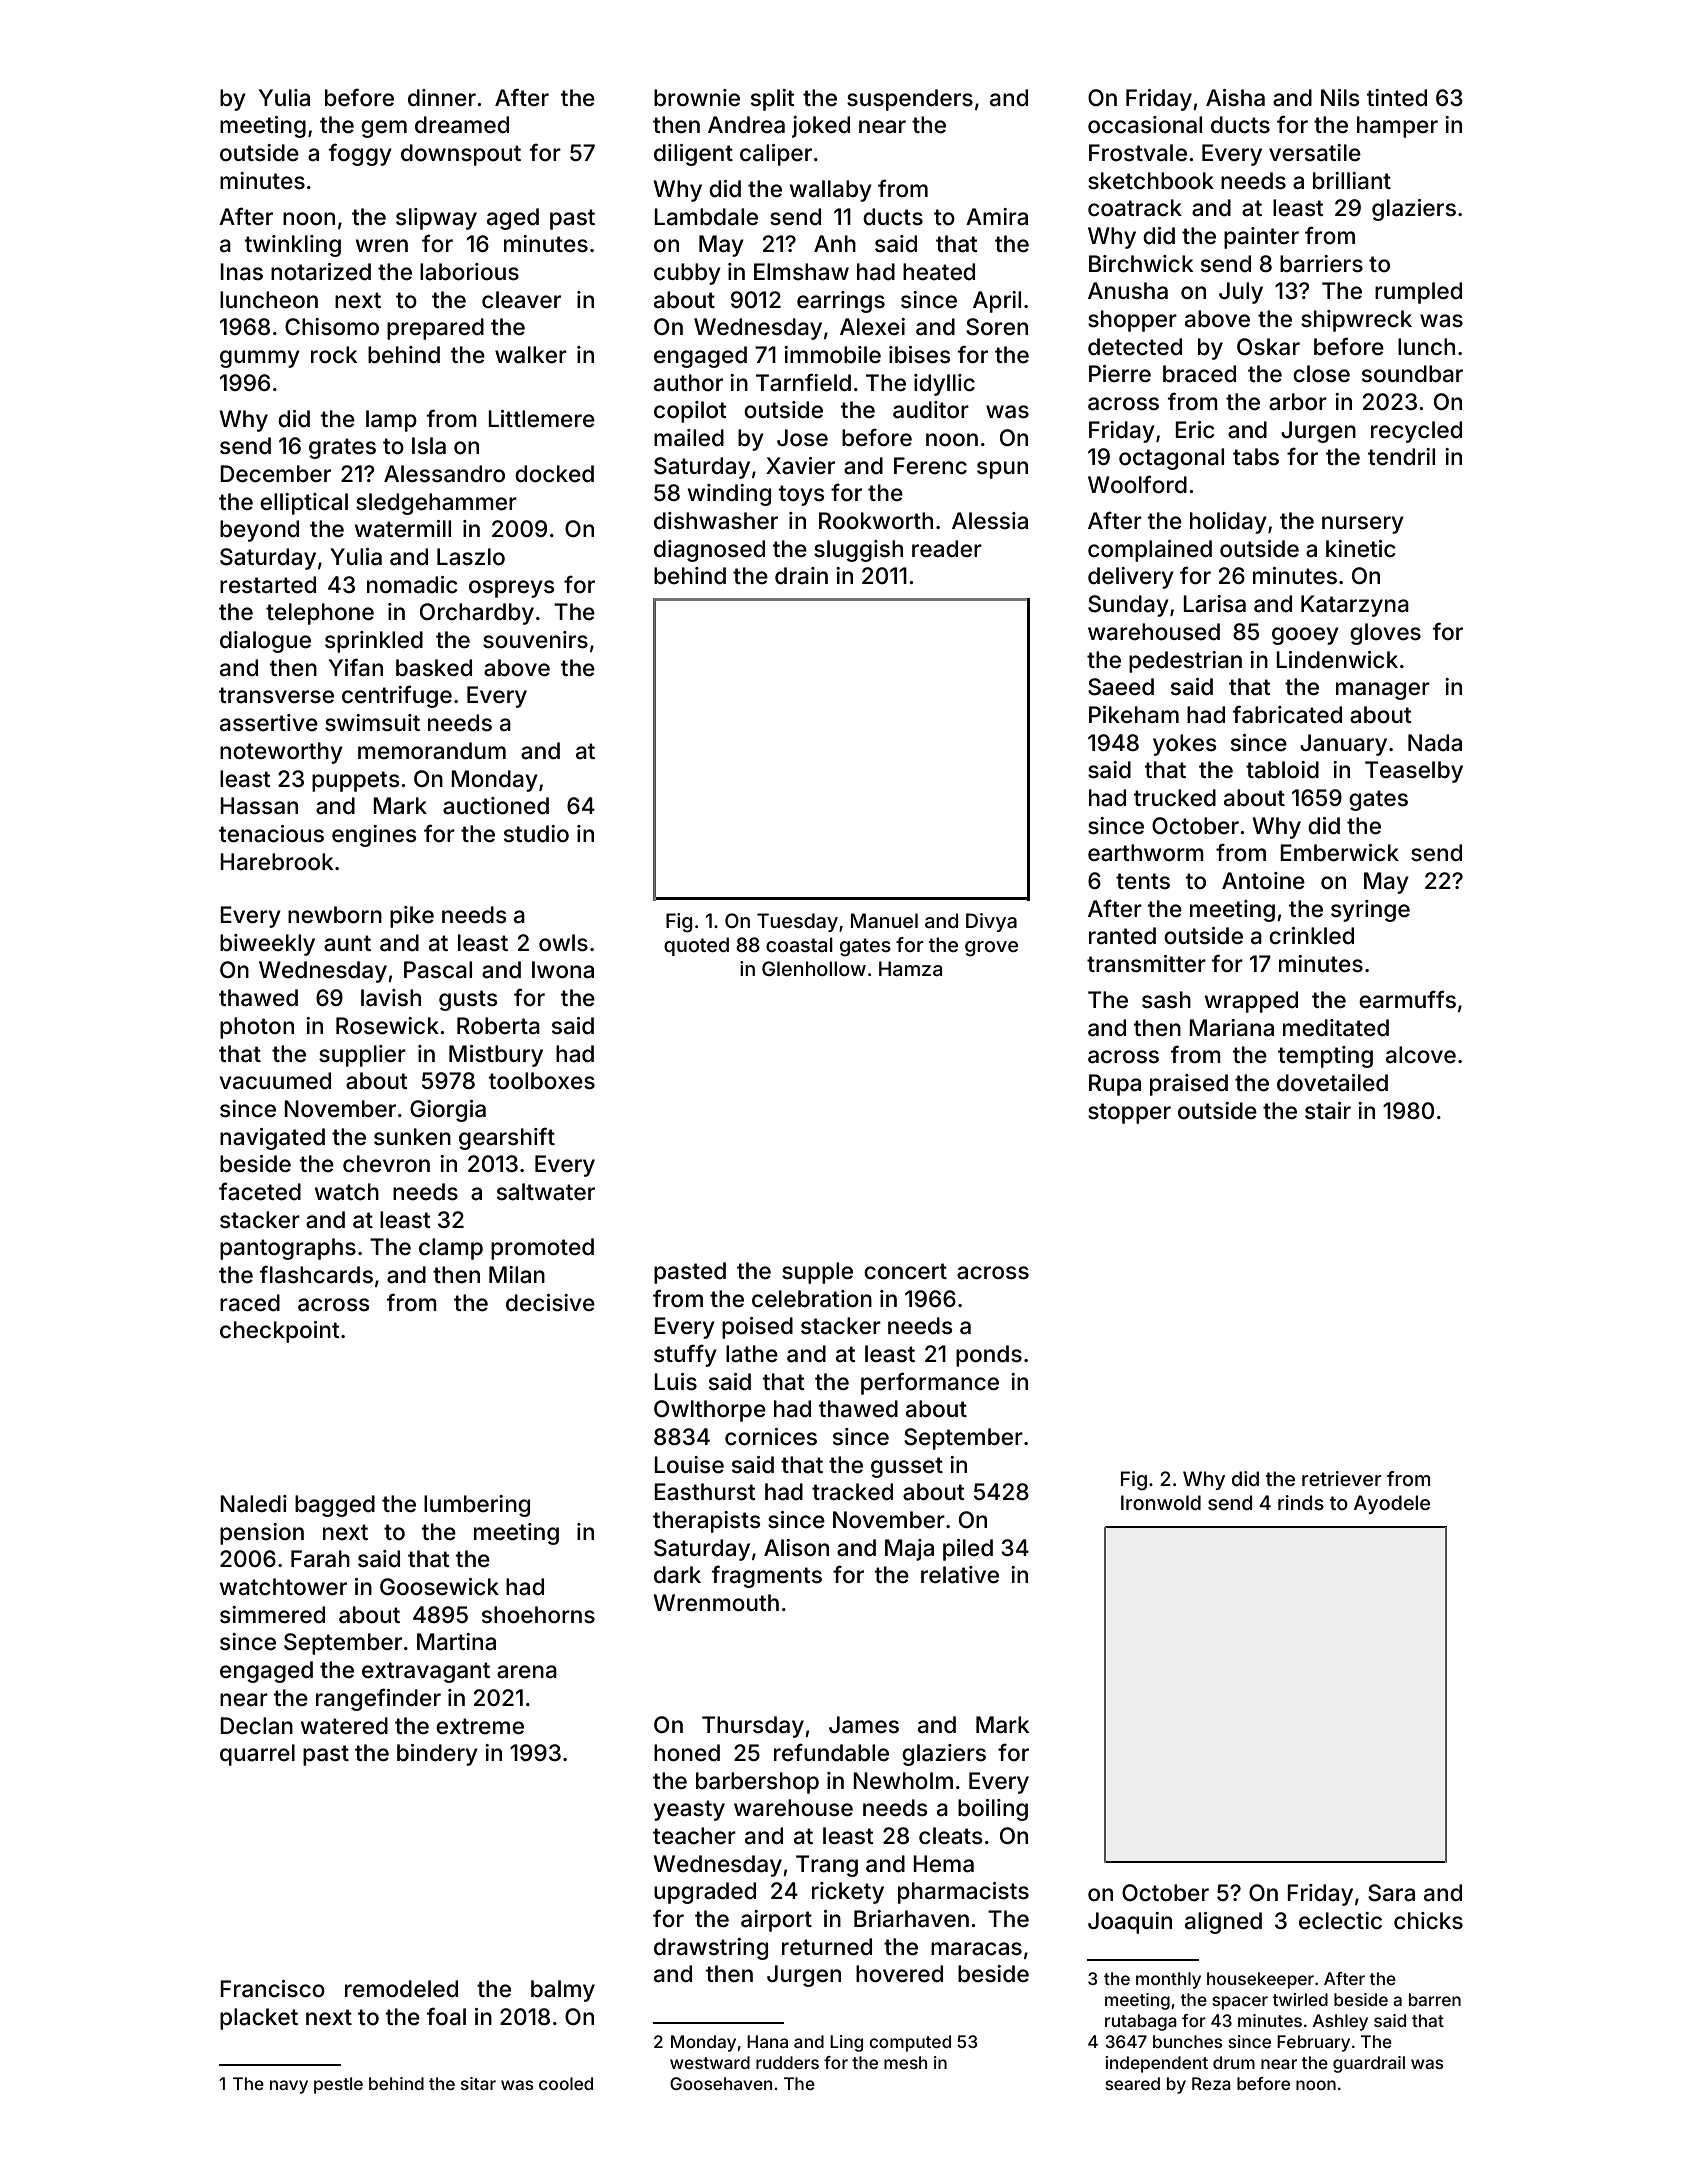 This screenshot has height=2178, width=1683. Describe the element at coordinates (1416, 432) in the screenshot. I see `recycled` at that location.
